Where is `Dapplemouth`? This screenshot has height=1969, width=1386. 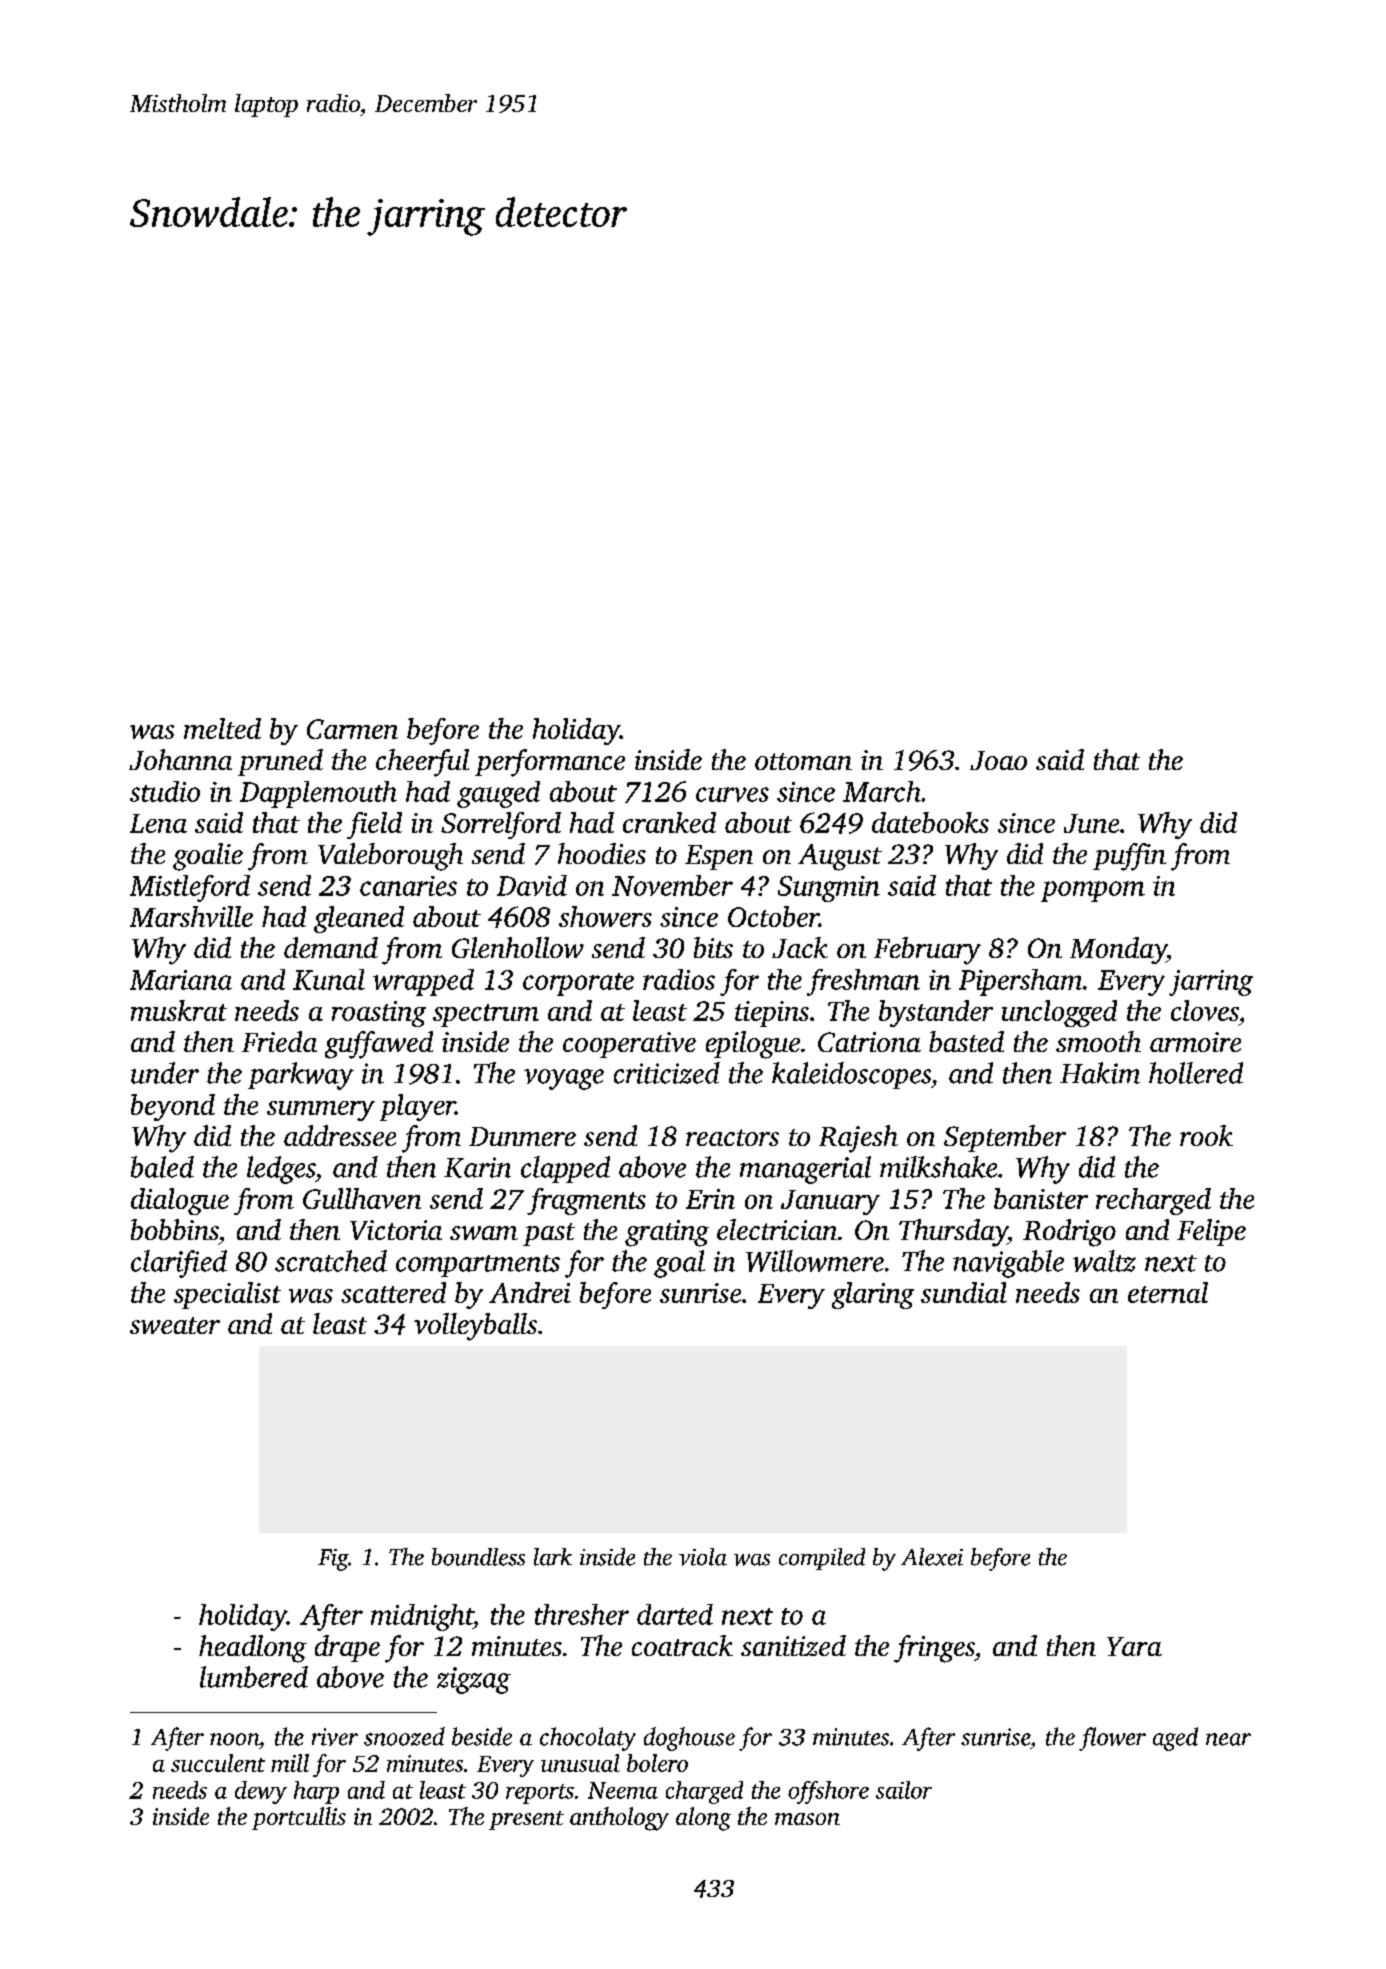 Dapplemouth is located at coordinates (318, 794).
